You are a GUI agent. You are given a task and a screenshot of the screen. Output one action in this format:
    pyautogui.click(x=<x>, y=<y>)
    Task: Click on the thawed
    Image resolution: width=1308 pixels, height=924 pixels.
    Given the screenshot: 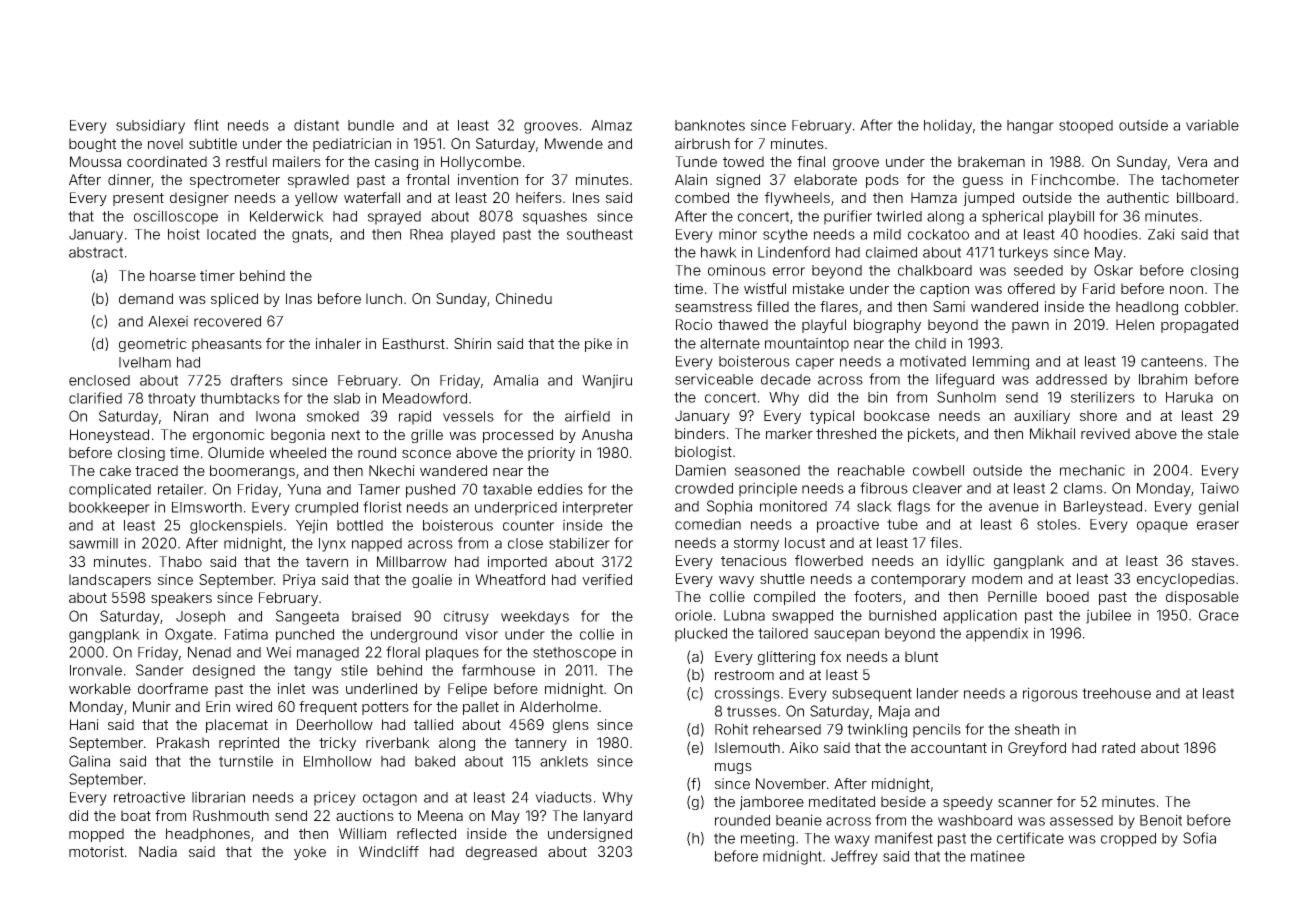 What is the action you would take?
    pyautogui.click(x=743, y=324)
